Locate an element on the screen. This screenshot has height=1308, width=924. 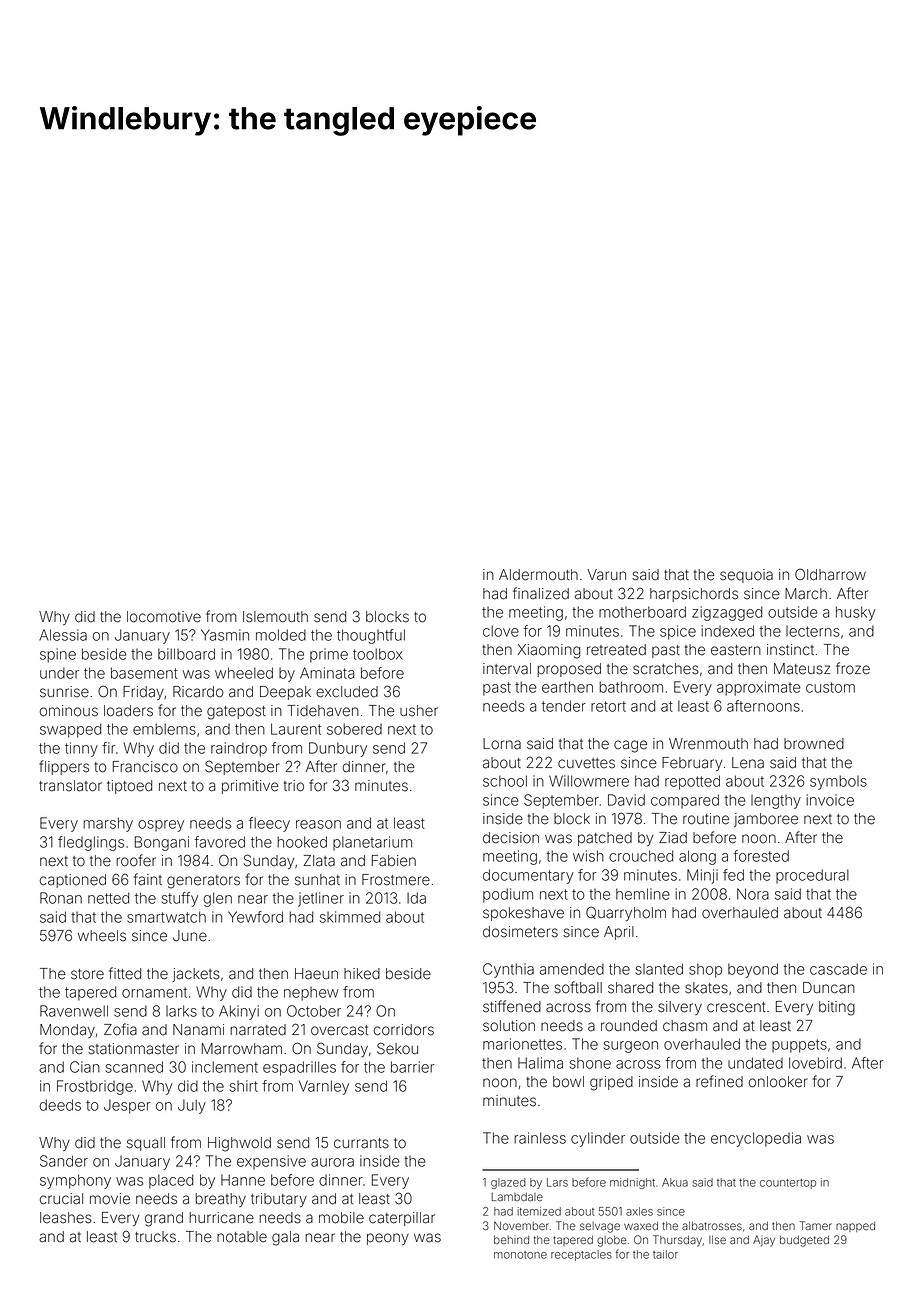
shop is located at coordinates (705, 970).
